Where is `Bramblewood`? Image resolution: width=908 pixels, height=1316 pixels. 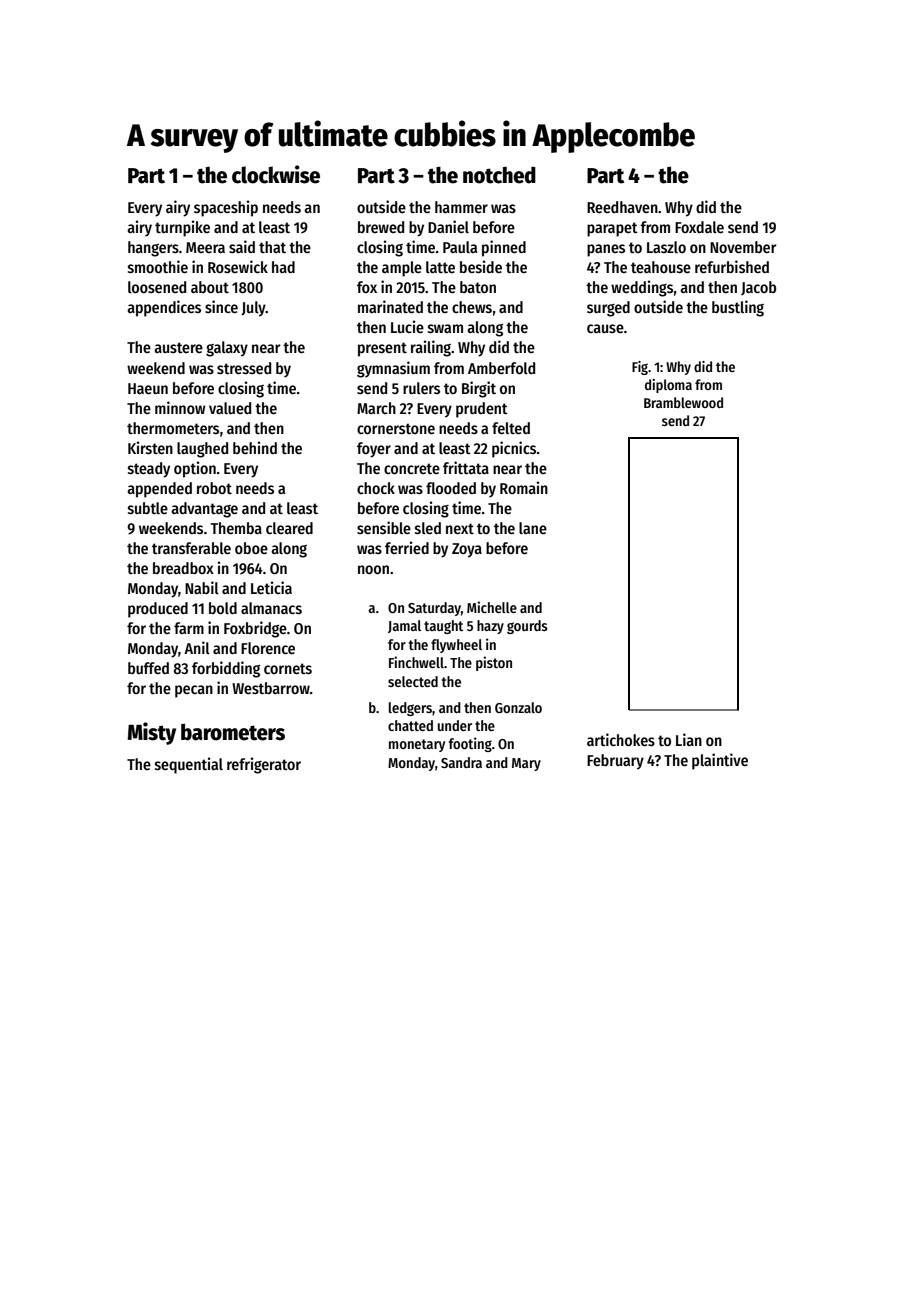
Bramblewood is located at coordinates (683, 402).
